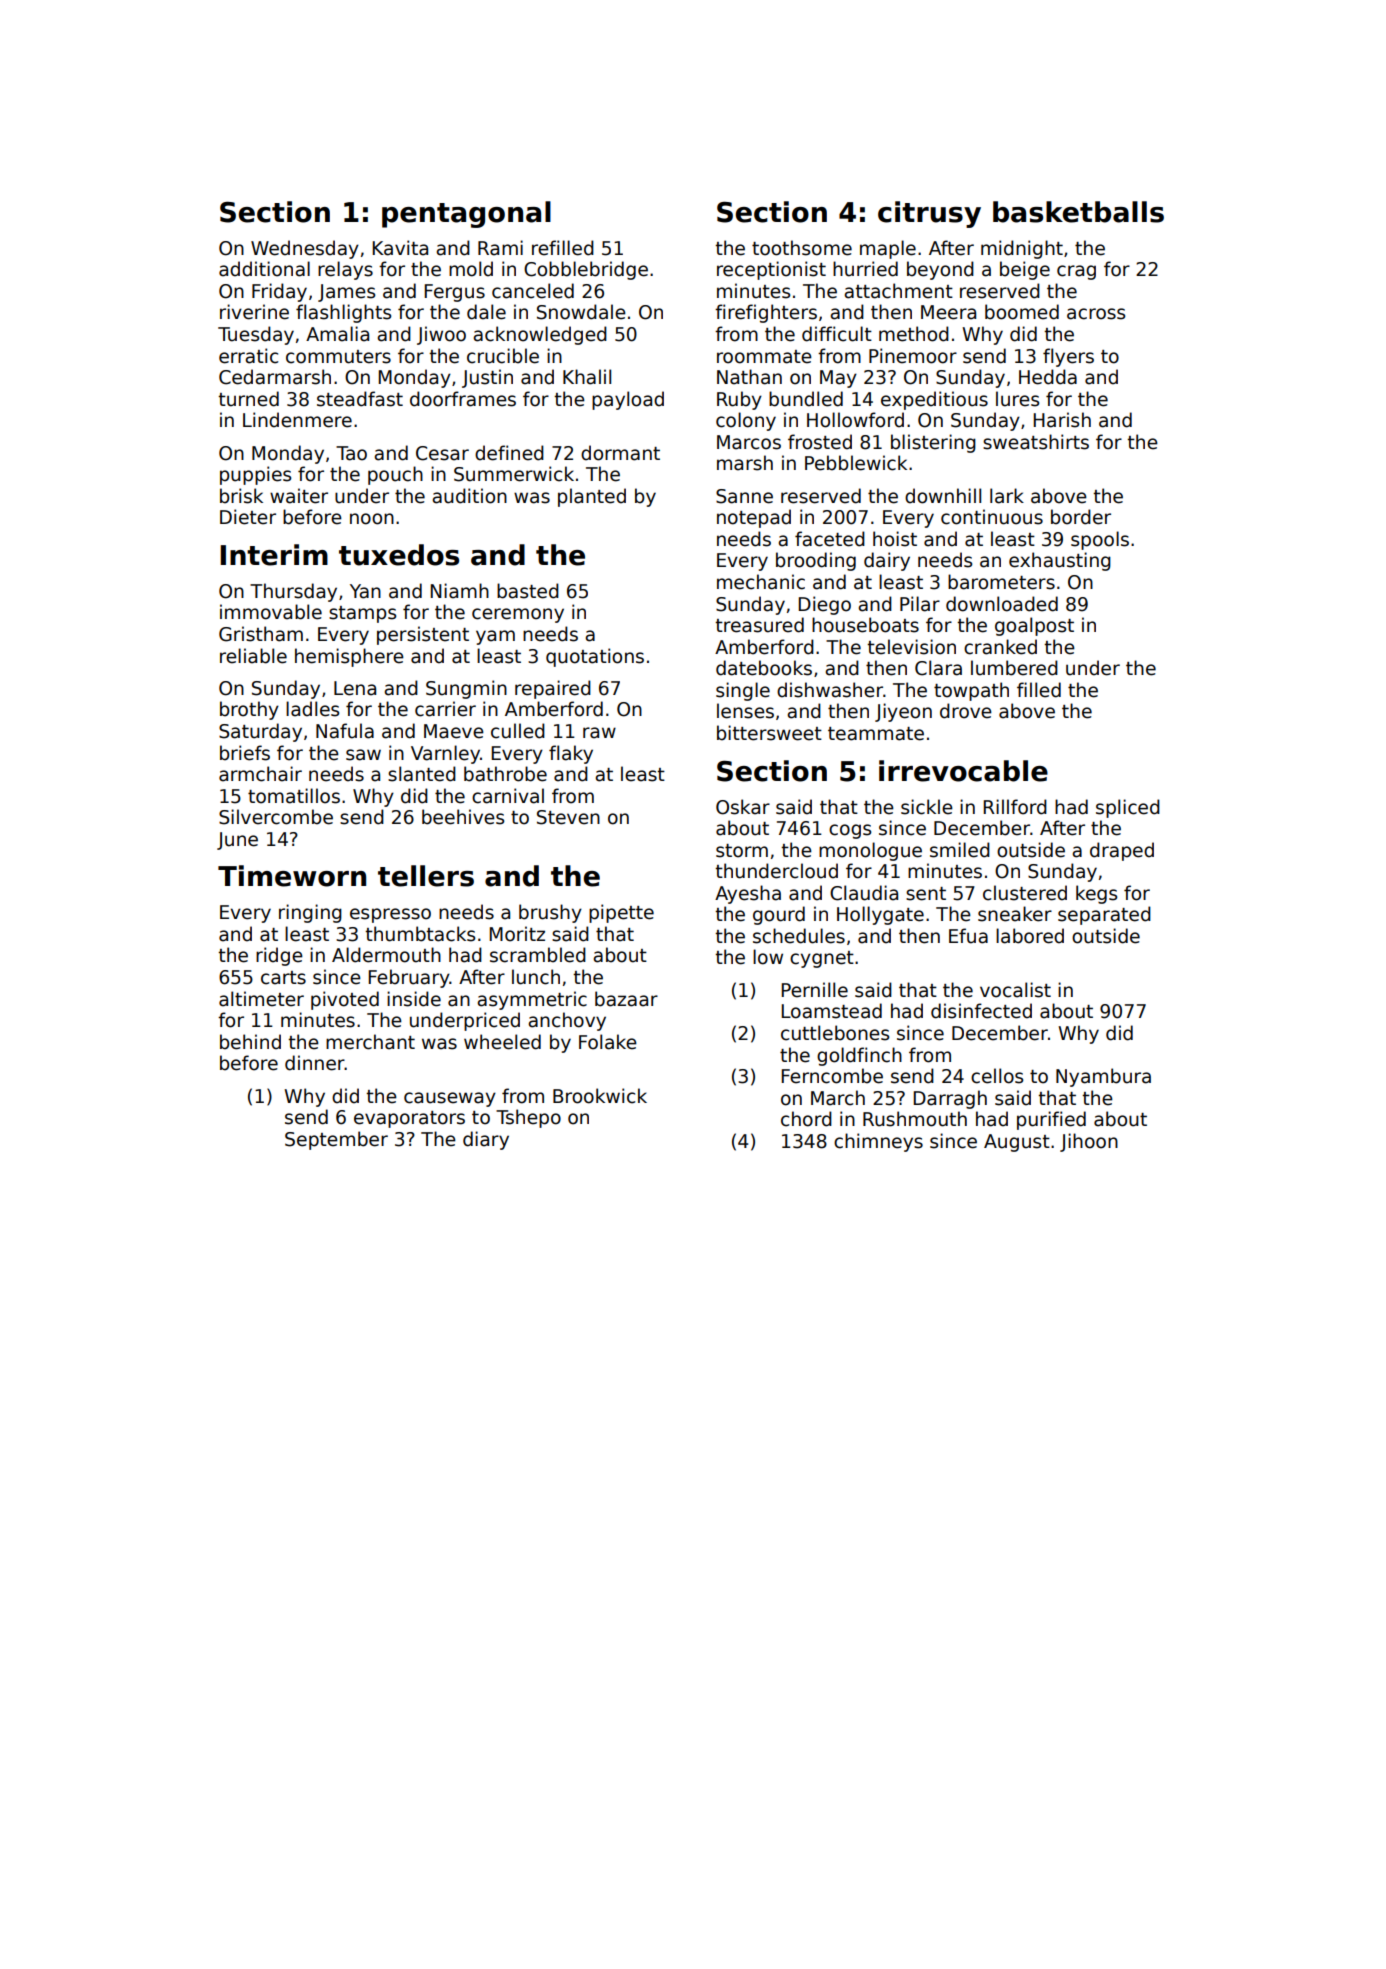  I want to click on behind, so click(250, 1042).
